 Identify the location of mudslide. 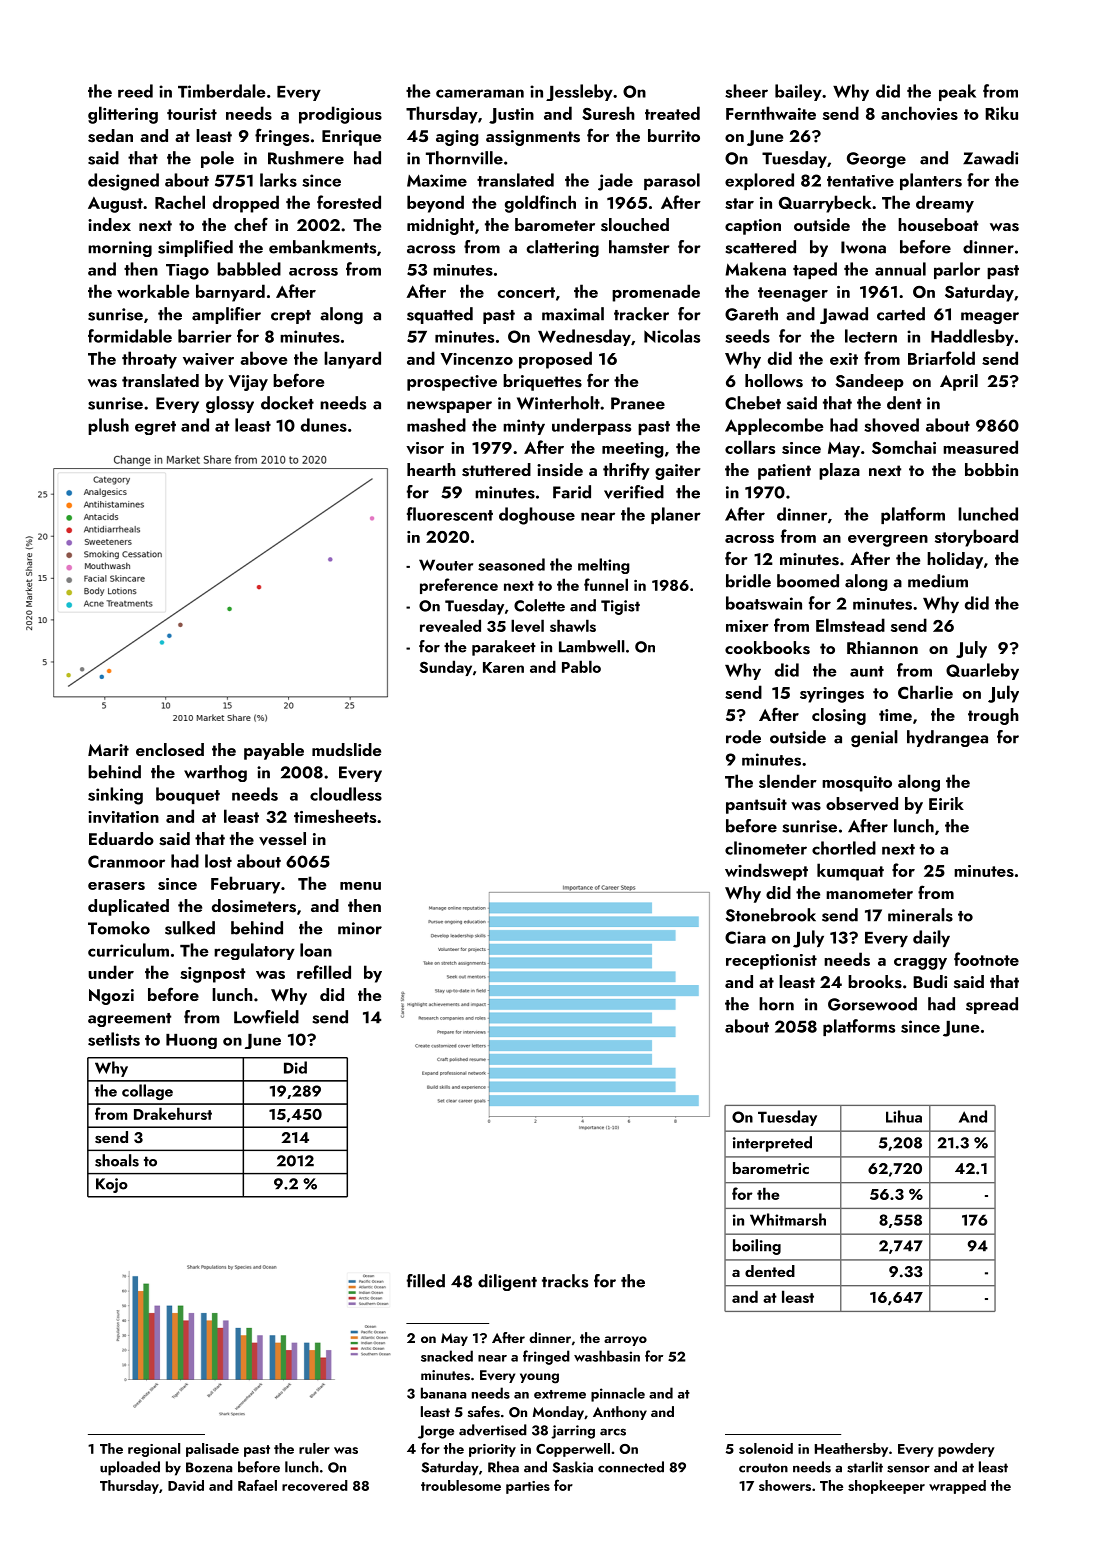
(346, 750).
